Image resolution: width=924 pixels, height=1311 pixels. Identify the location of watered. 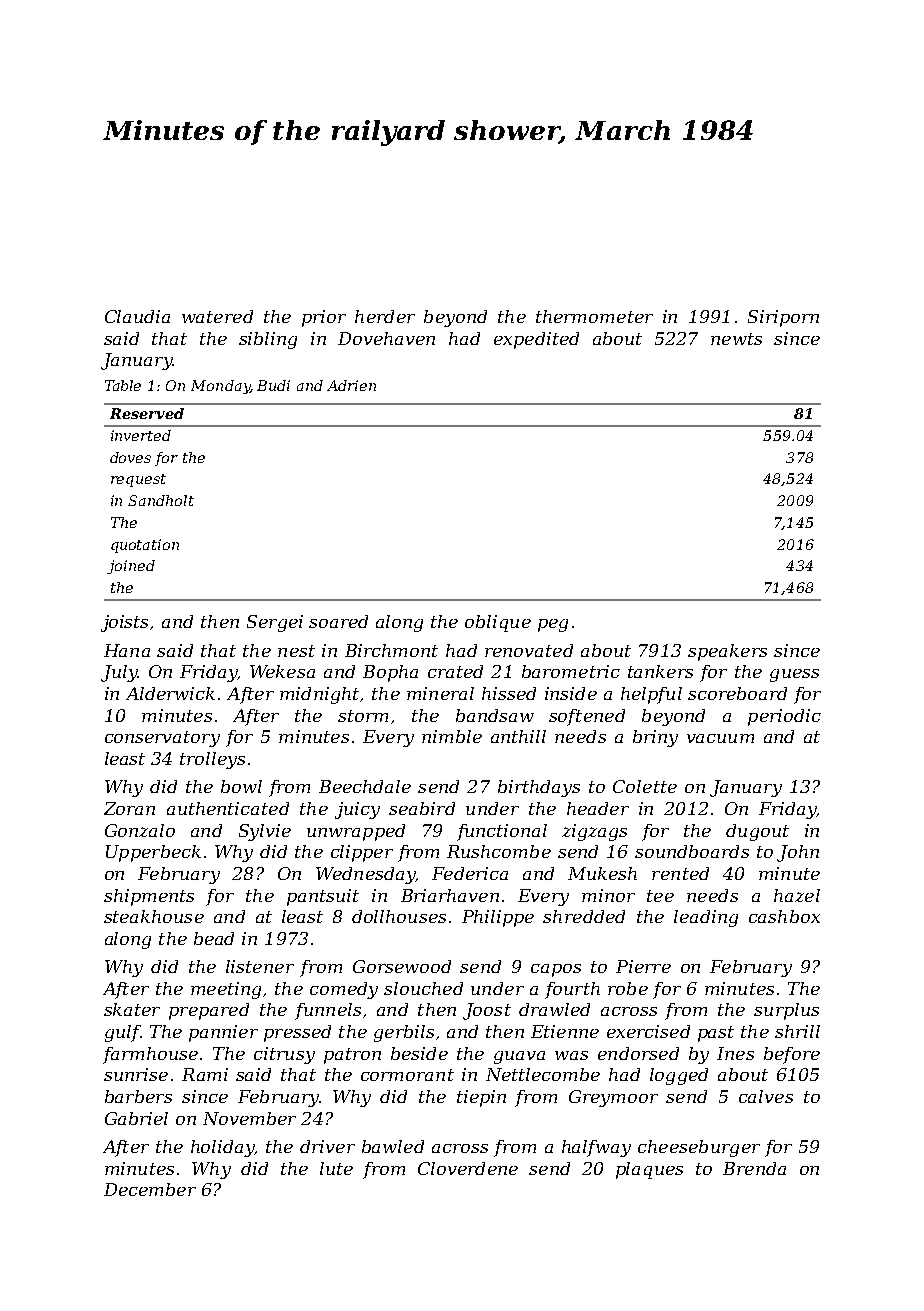
(217, 316).
